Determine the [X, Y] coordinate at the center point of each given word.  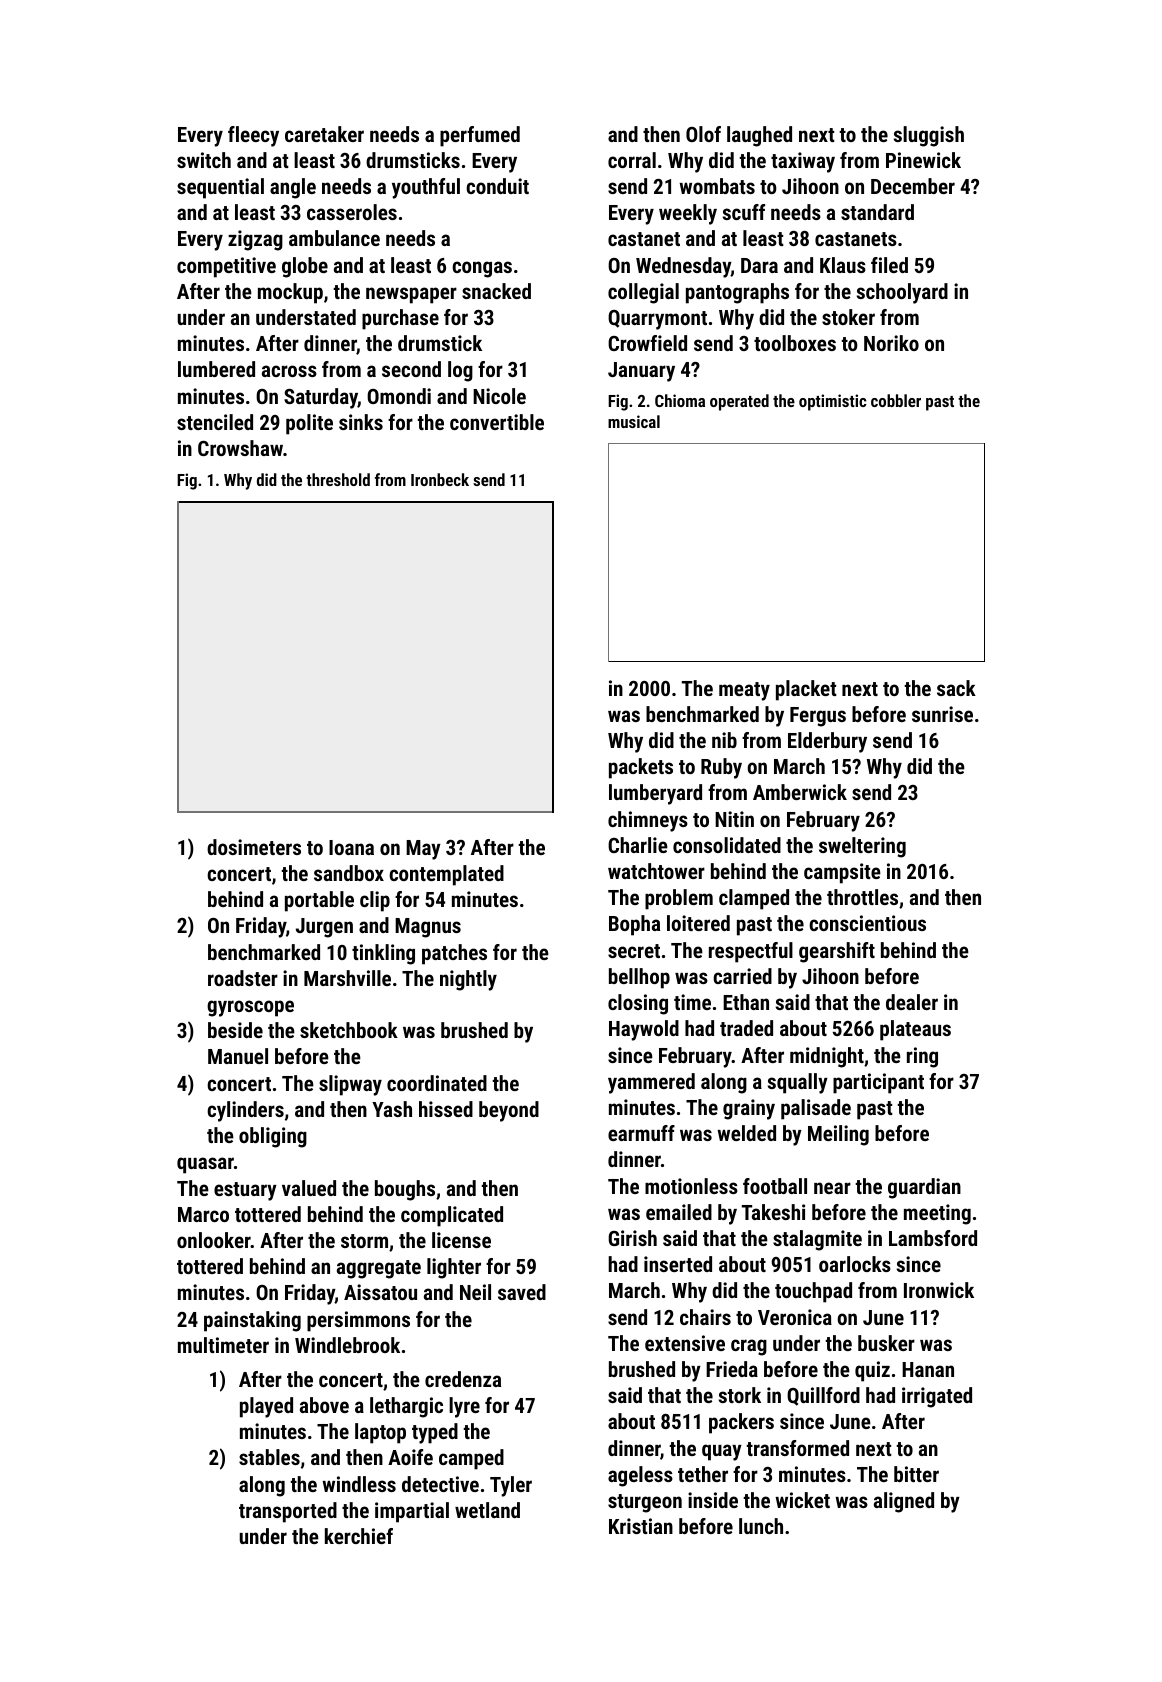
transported [288, 1512]
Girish [632, 1238]
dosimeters [254, 847]
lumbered [216, 369]
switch [204, 160]
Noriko [891, 343]
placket [806, 690]
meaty [744, 691]
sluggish [929, 136]
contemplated [446, 875]
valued [309, 1188]
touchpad [813, 1292]
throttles [862, 897]
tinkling [383, 954]
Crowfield [647, 343]
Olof [703, 134]
